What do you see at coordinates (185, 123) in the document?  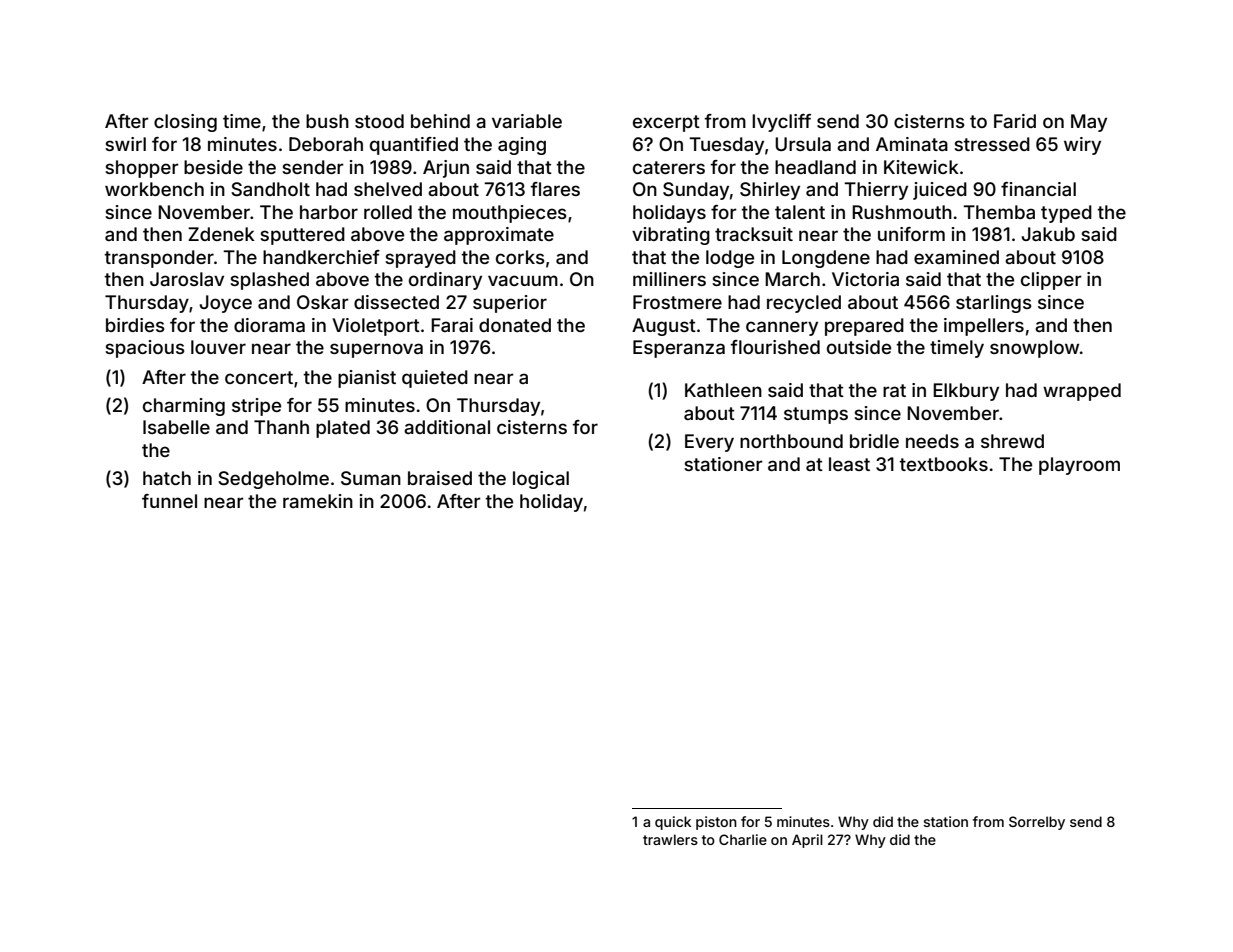 I see `closing` at bounding box center [185, 123].
